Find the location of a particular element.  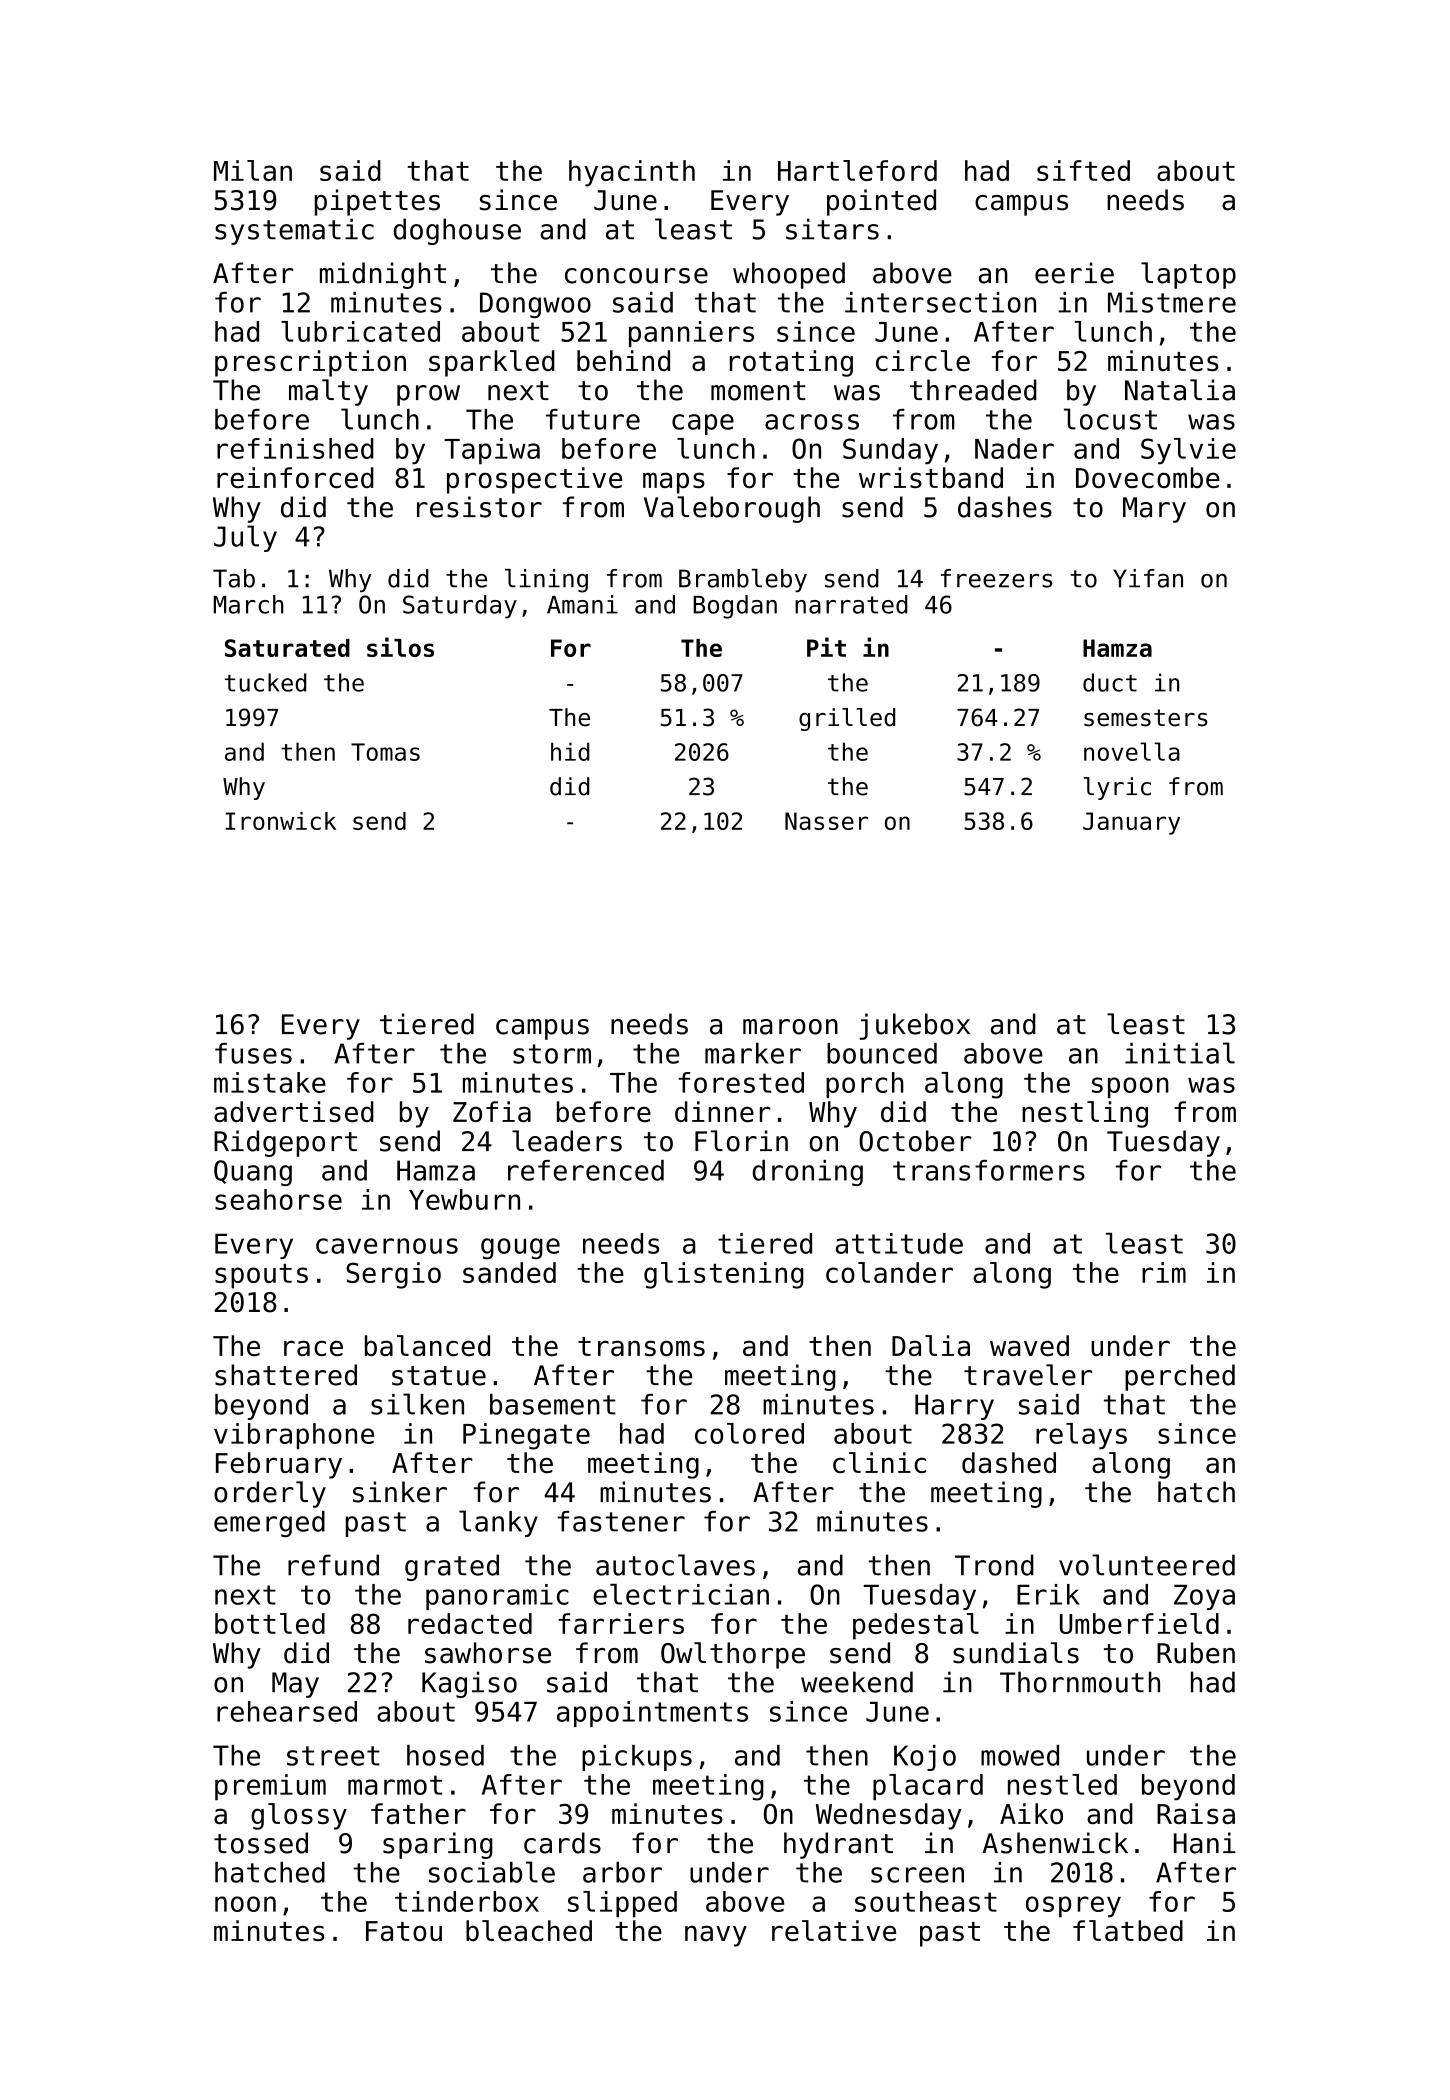

hid is located at coordinates (570, 751).
